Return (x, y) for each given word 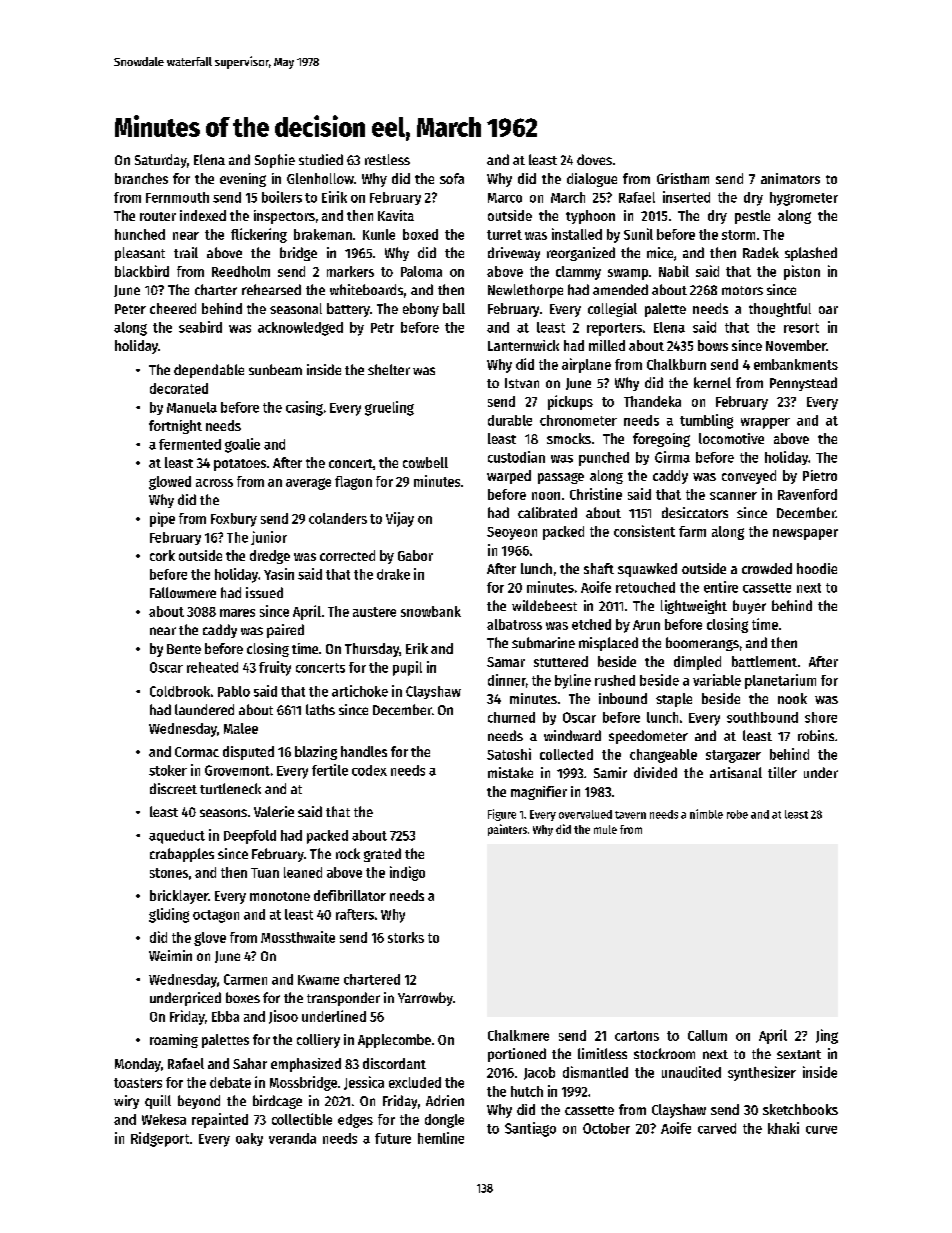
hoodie (817, 568)
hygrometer (804, 199)
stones (169, 873)
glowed (170, 483)
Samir (610, 772)
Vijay (400, 519)
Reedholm (241, 271)
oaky (249, 1139)
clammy (578, 273)
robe (737, 814)
